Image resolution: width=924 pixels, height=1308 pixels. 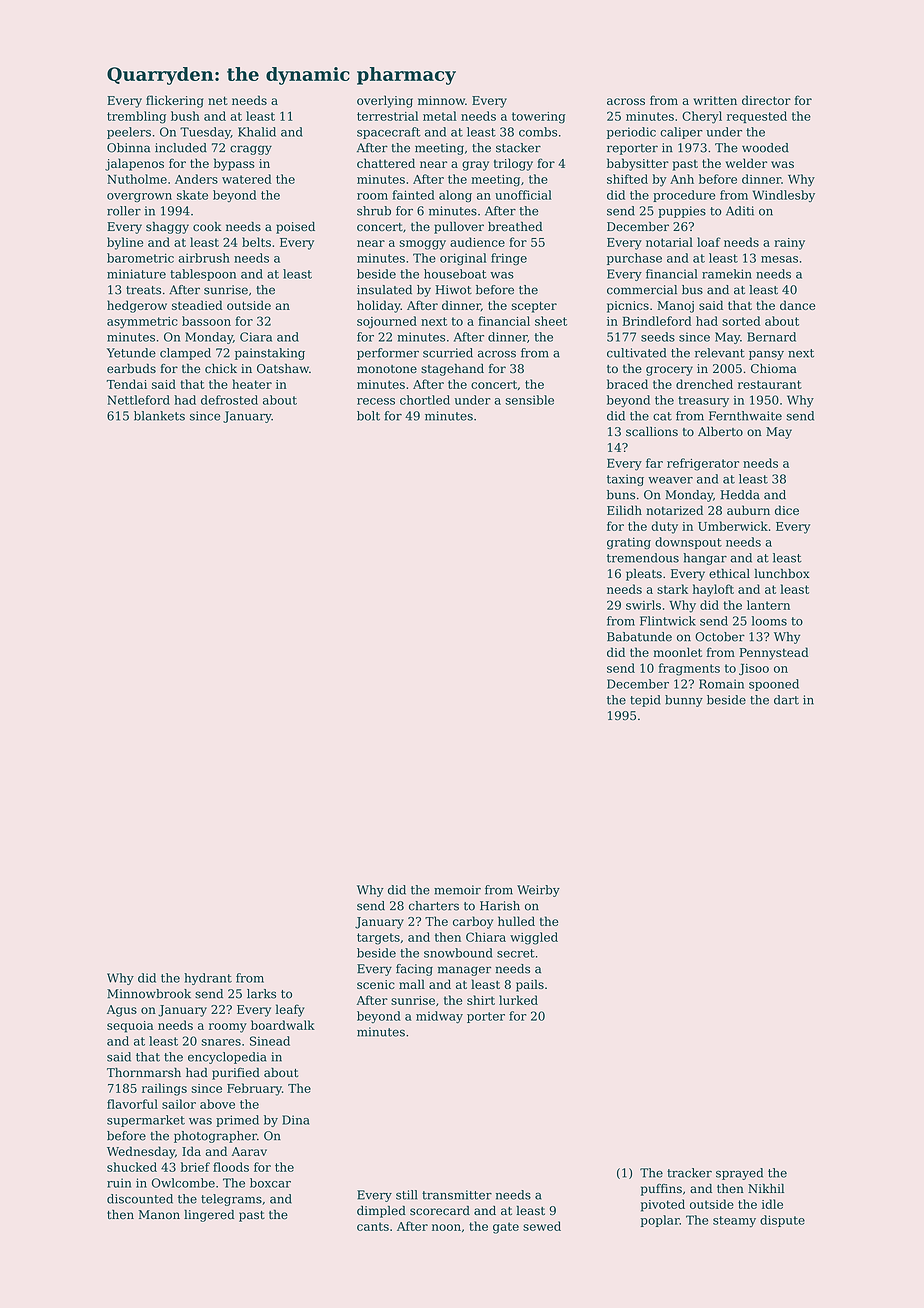 What do you see at coordinates (661, 1189) in the document?
I see `puffins` at bounding box center [661, 1189].
